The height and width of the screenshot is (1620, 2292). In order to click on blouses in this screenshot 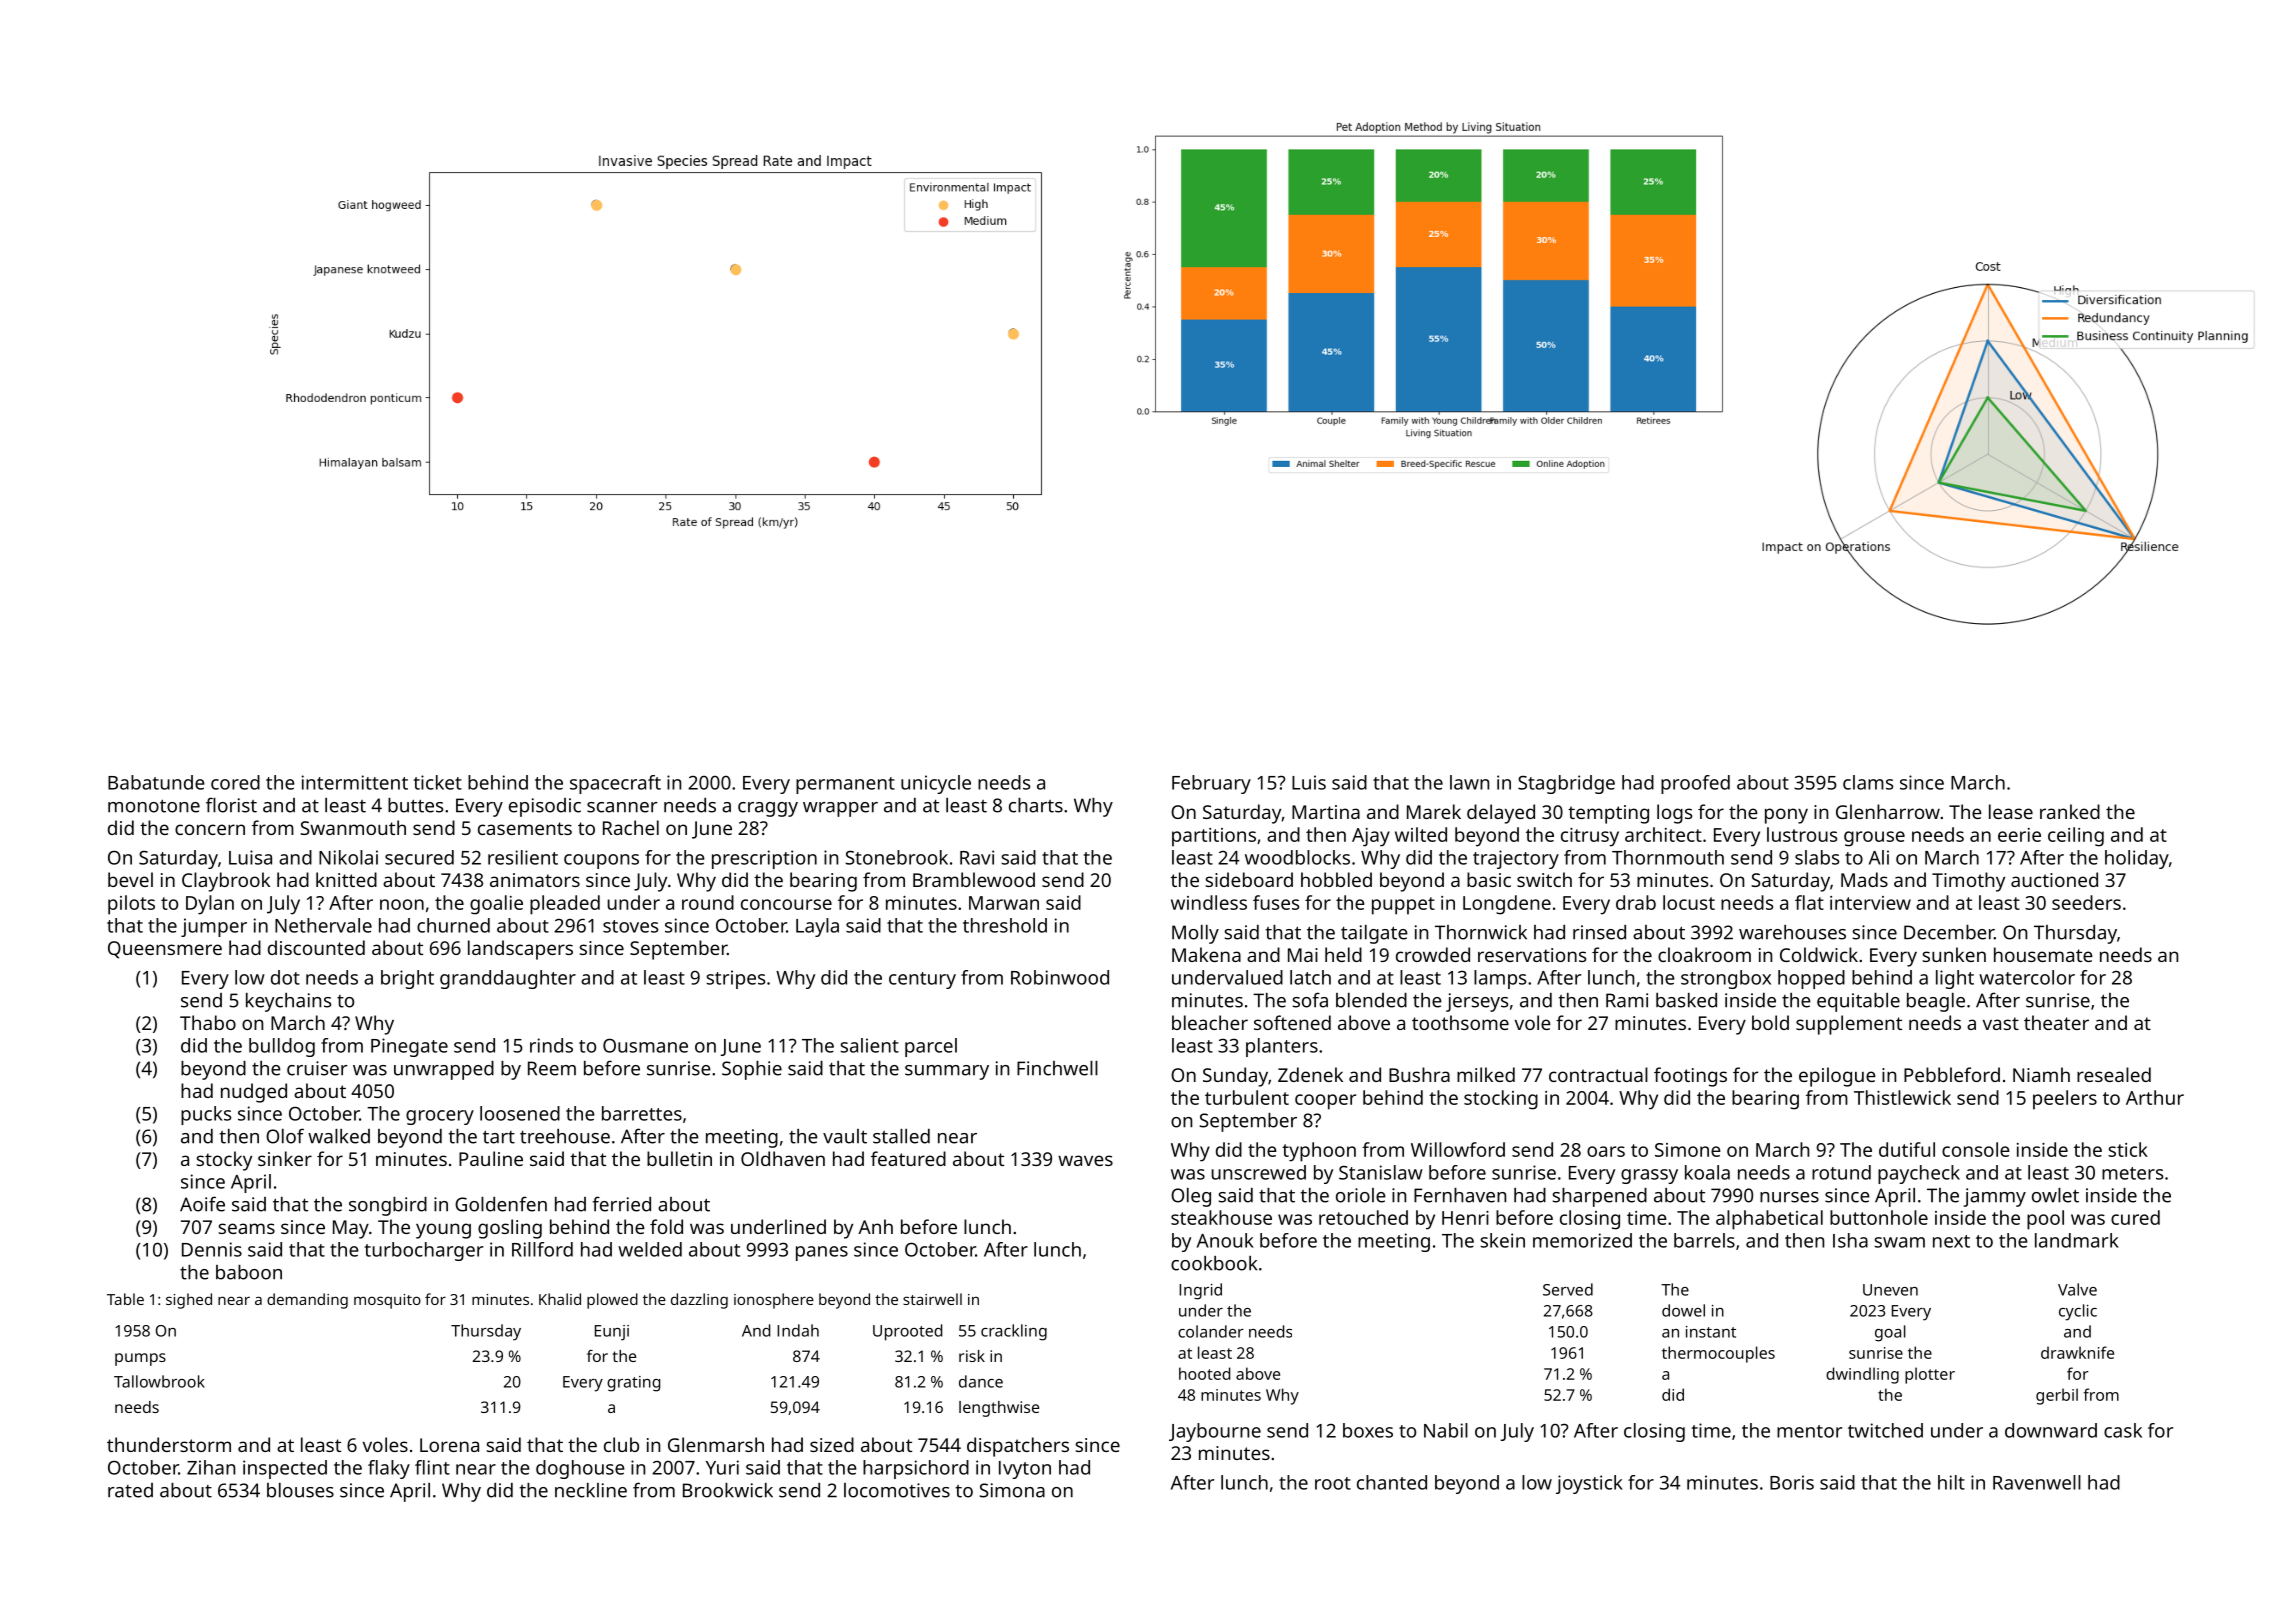, I will do `click(300, 1490)`.
